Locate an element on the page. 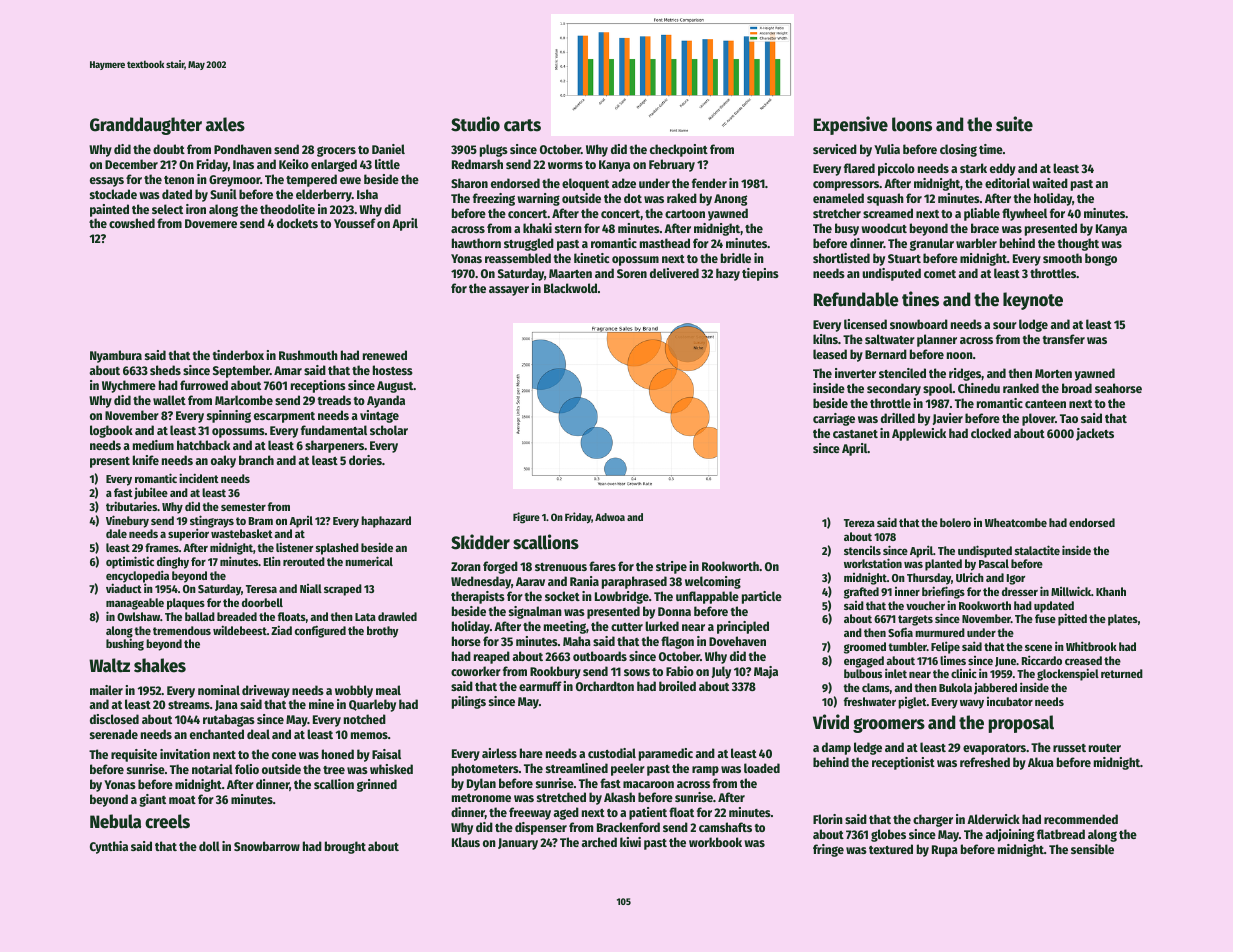 The width and height of the page is (1233, 952). Waltz is located at coordinates (109, 665).
